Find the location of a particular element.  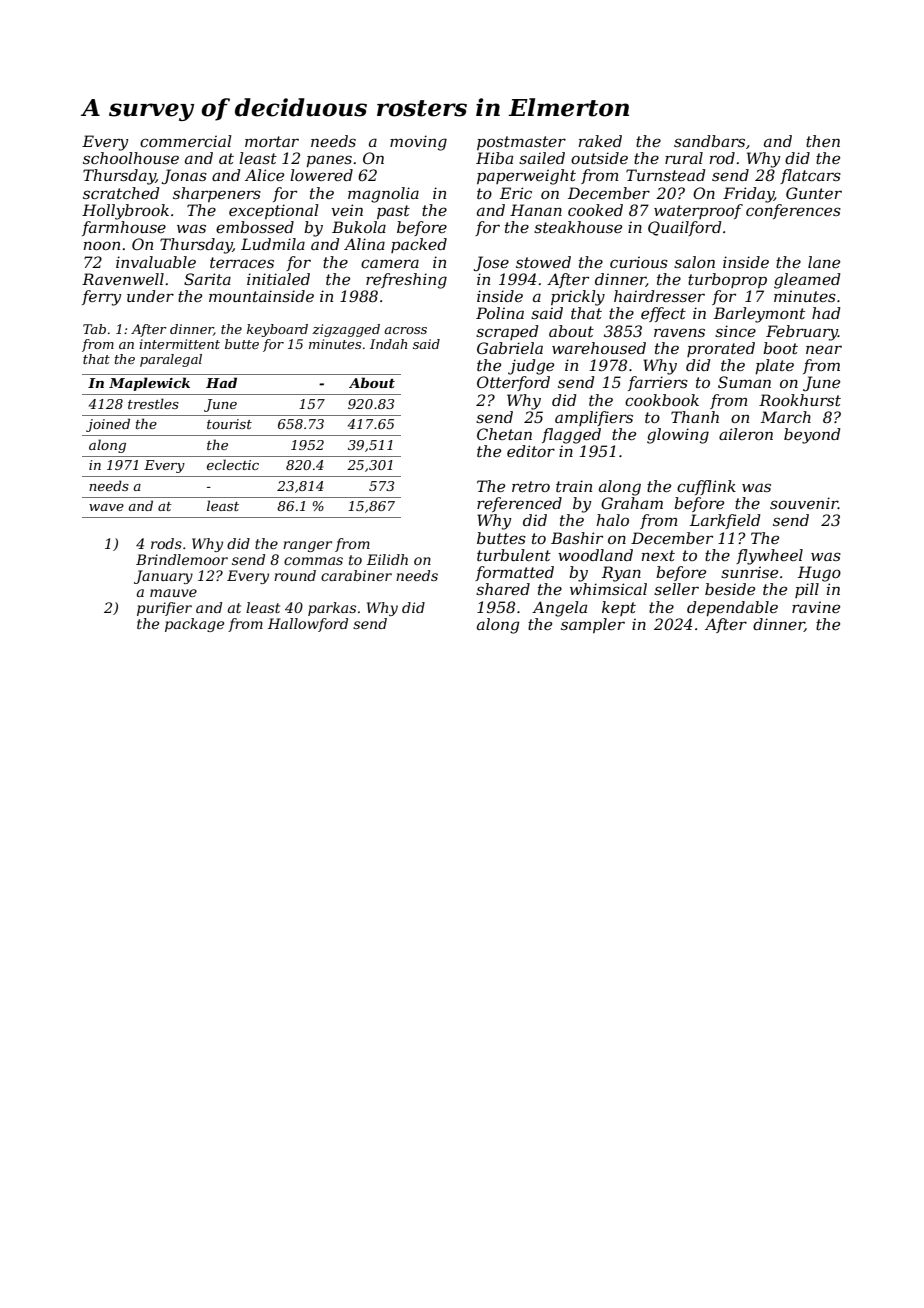

sampler is located at coordinates (593, 625).
